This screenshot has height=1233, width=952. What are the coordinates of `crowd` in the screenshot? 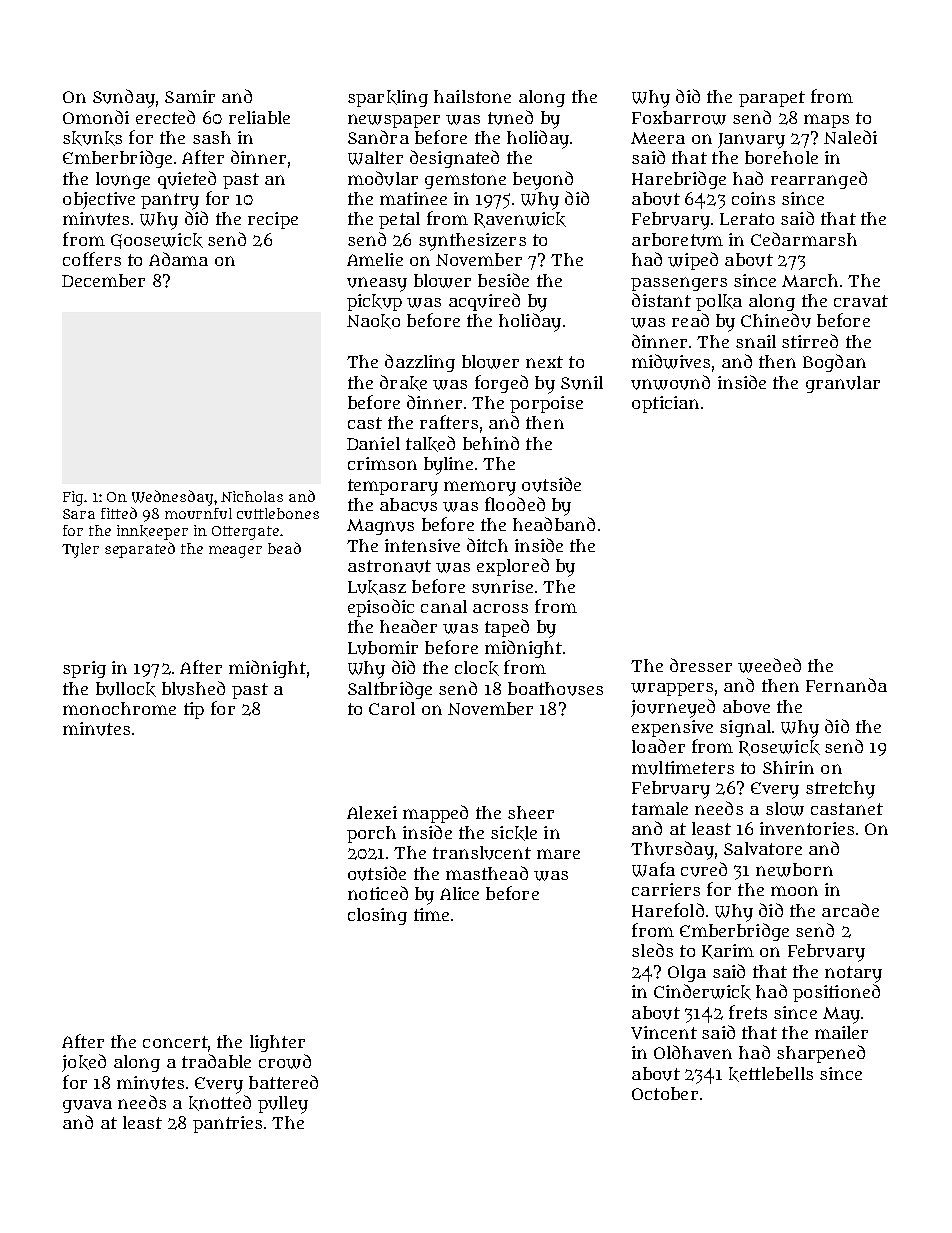 It's located at (285, 1061).
